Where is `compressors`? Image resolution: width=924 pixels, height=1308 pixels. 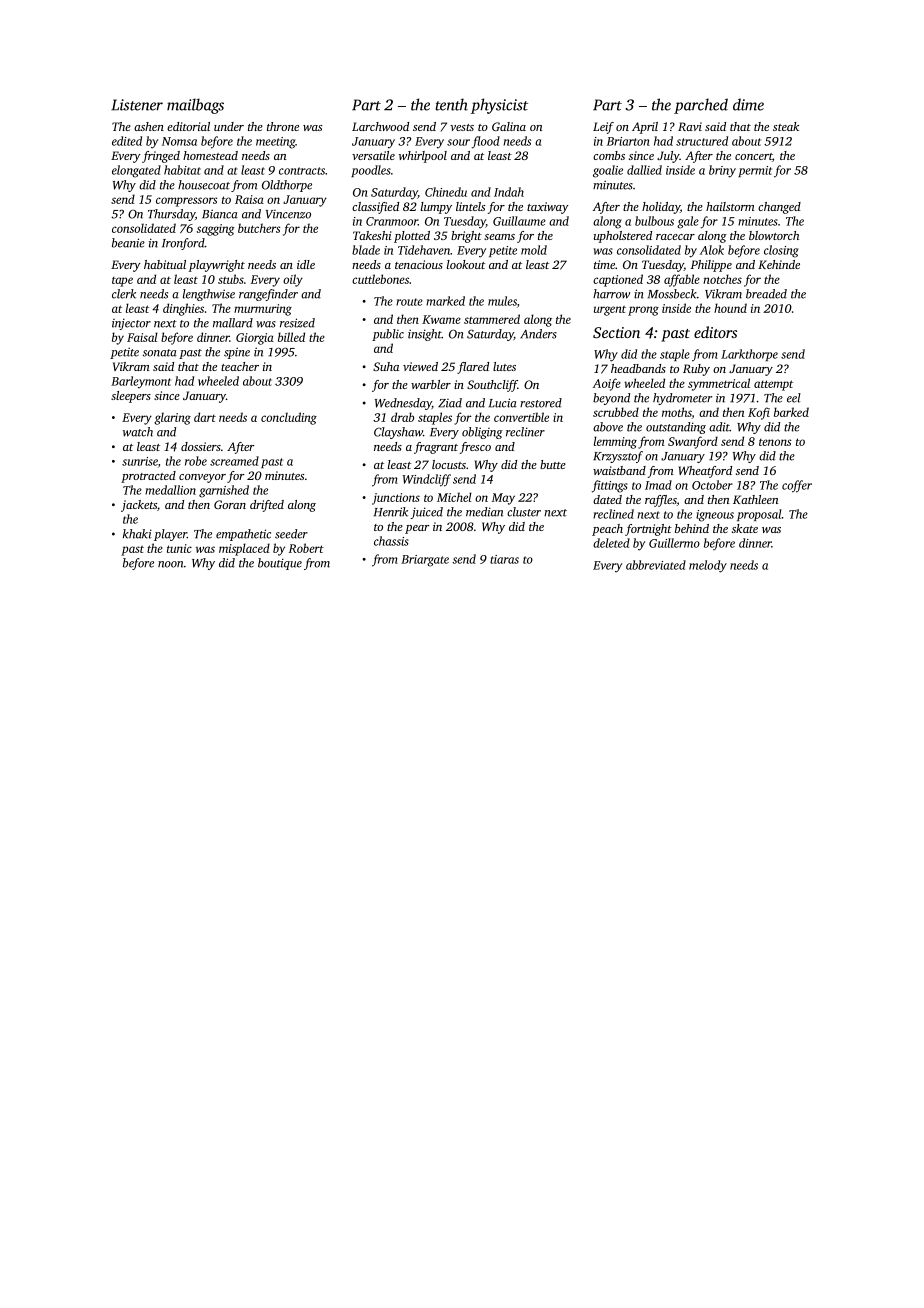
compressors is located at coordinates (186, 202).
